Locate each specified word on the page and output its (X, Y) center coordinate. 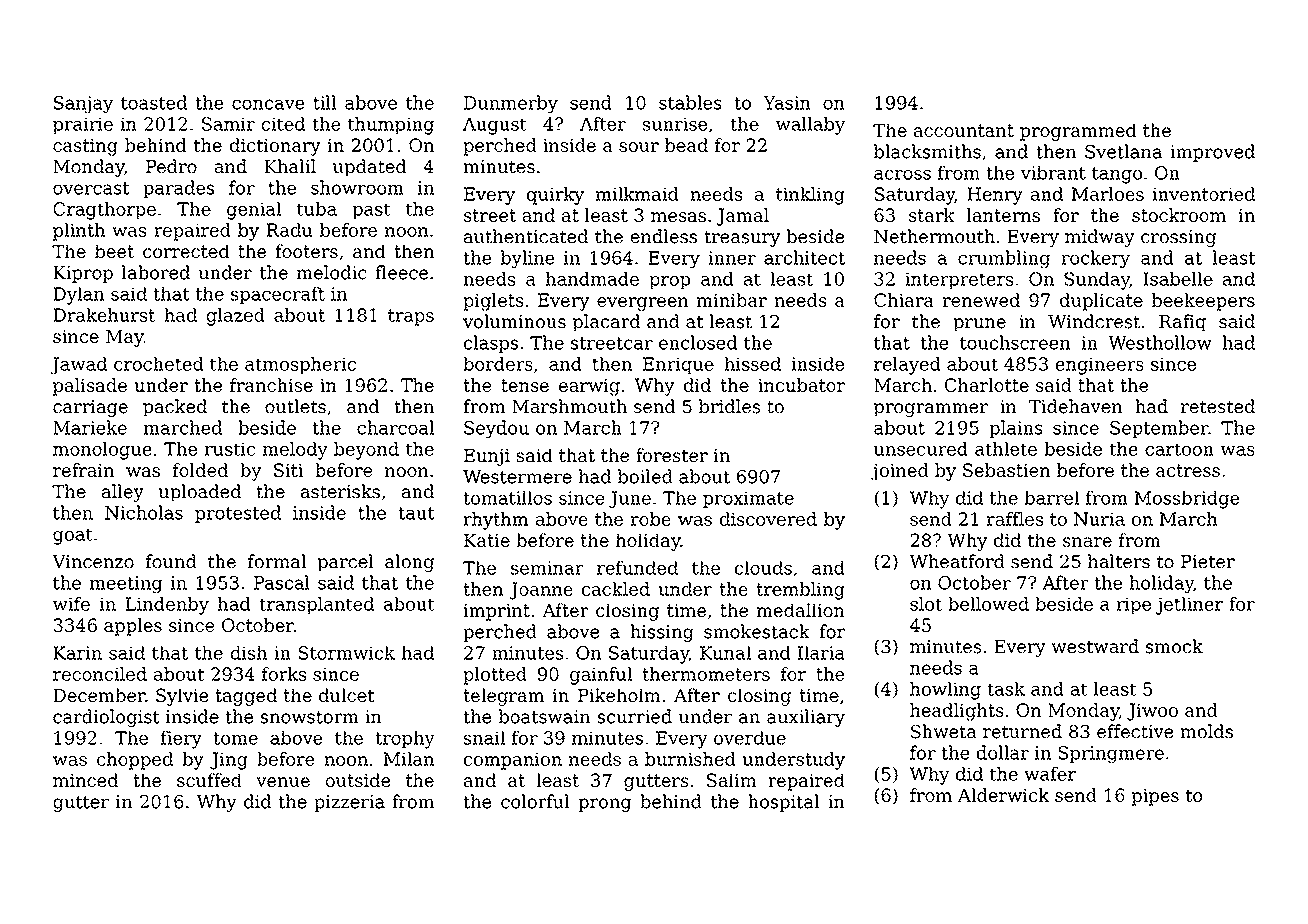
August (495, 126)
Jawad (79, 365)
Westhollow (1160, 342)
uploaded (199, 493)
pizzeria (349, 803)
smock (1174, 646)
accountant (964, 130)
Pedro (171, 166)
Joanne (541, 591)
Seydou (496, 429)
